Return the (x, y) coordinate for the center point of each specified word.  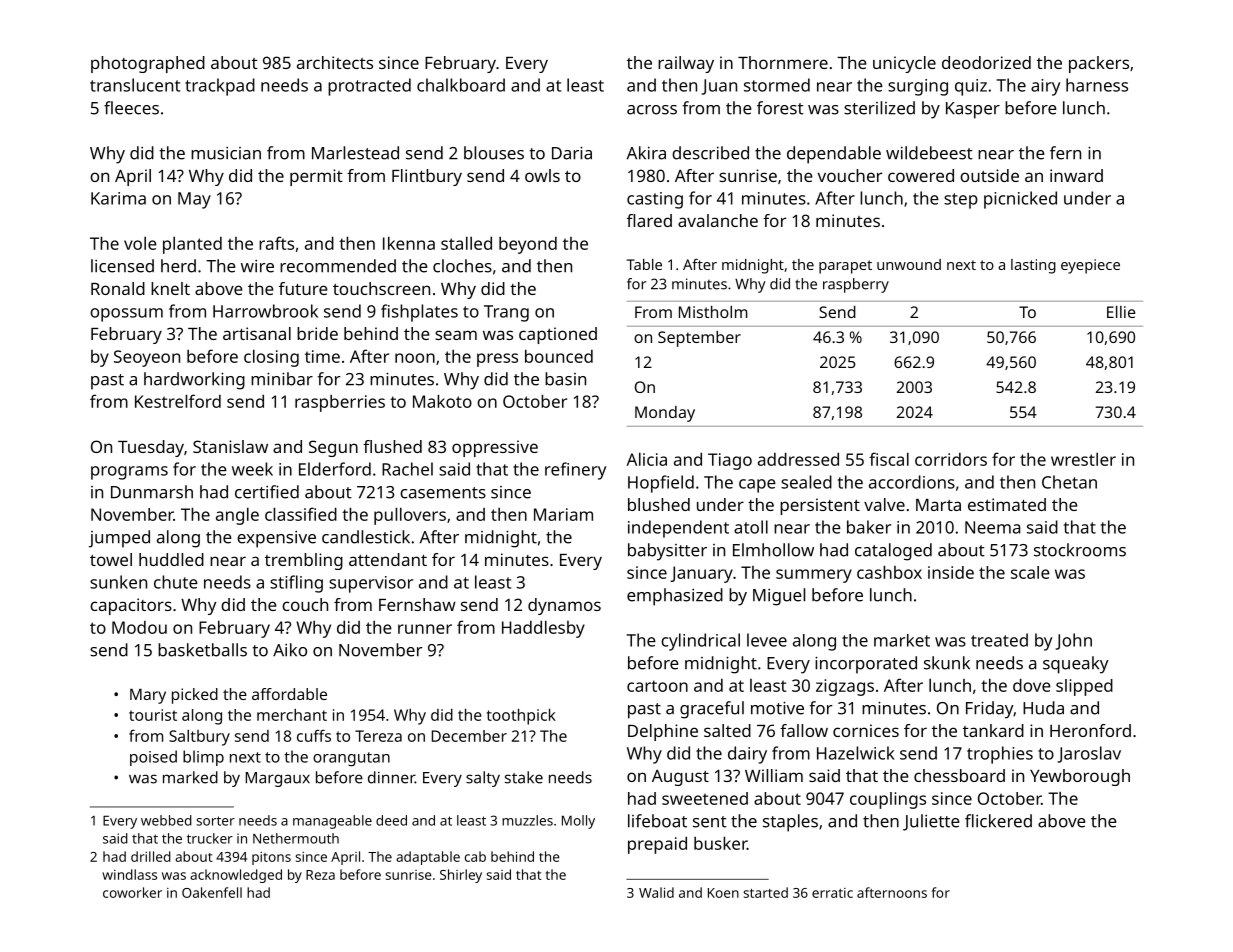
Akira (646, 153)
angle (237, 516)
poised (153, 758)
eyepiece (1090, 266)
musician (226, 153)
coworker (132, 892)
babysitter (667, 552)
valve (884, 504)
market (902, 640)
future (303, 288)
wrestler (1083, 459)
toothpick (521, 717)
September (699, 339)
